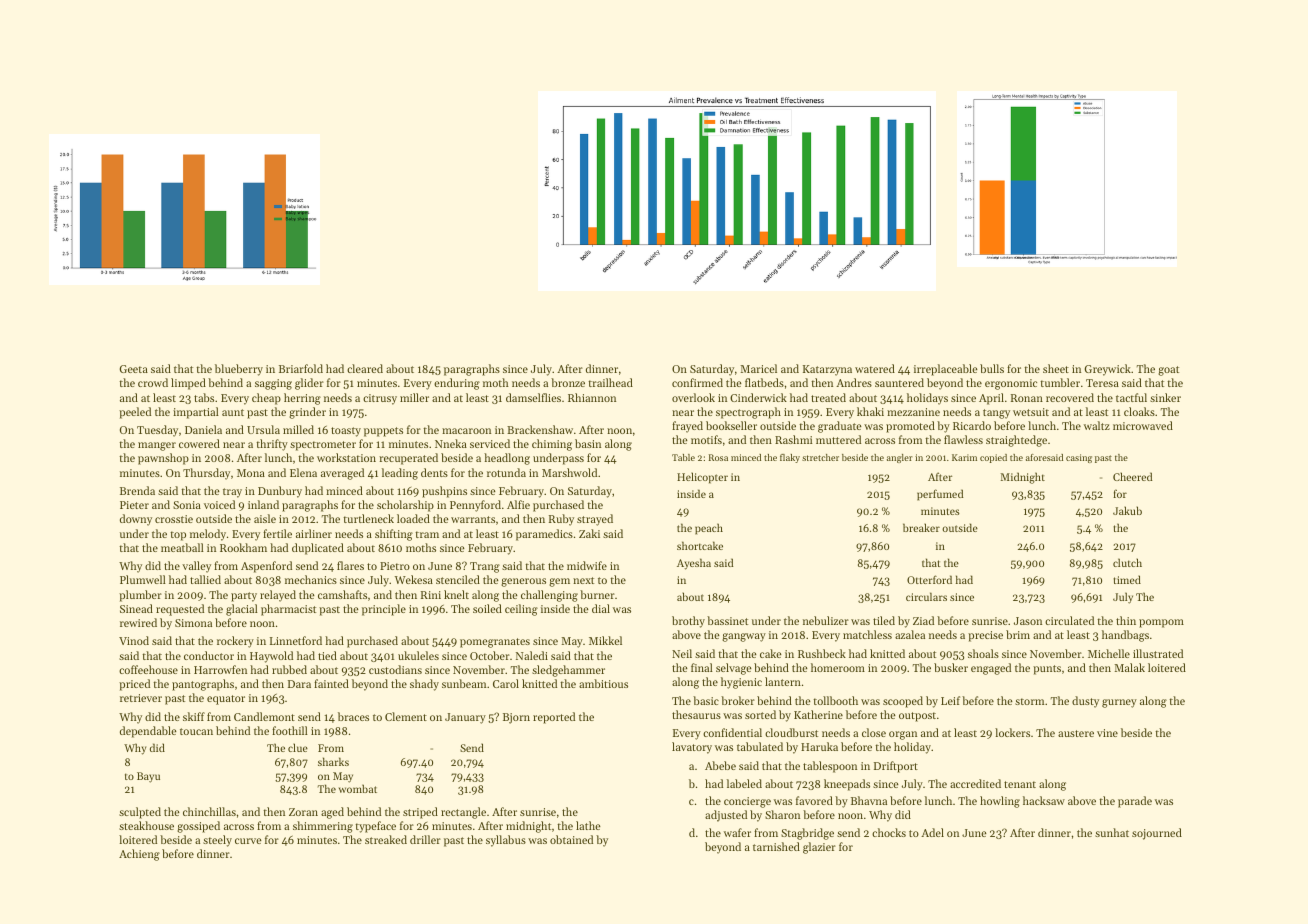 This screenshot has width=1308, height=924. Describe the element at coordinates (235, 642) in the screenshot. I see `rockery` at that location.
